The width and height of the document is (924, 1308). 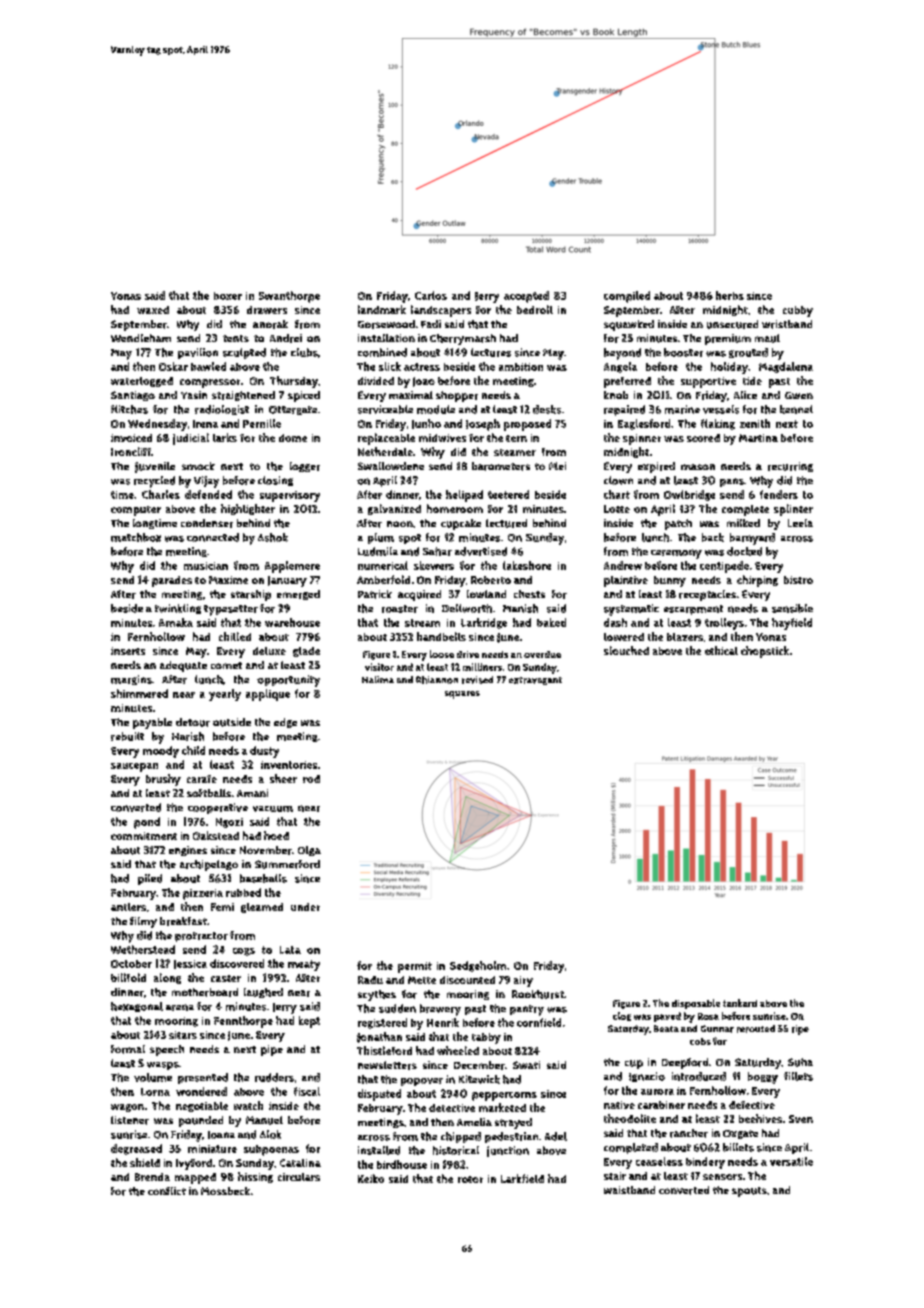 What do you see at coordinates (161, 494) in the document?
I see `Charles` at bounding box center [161, 494].
